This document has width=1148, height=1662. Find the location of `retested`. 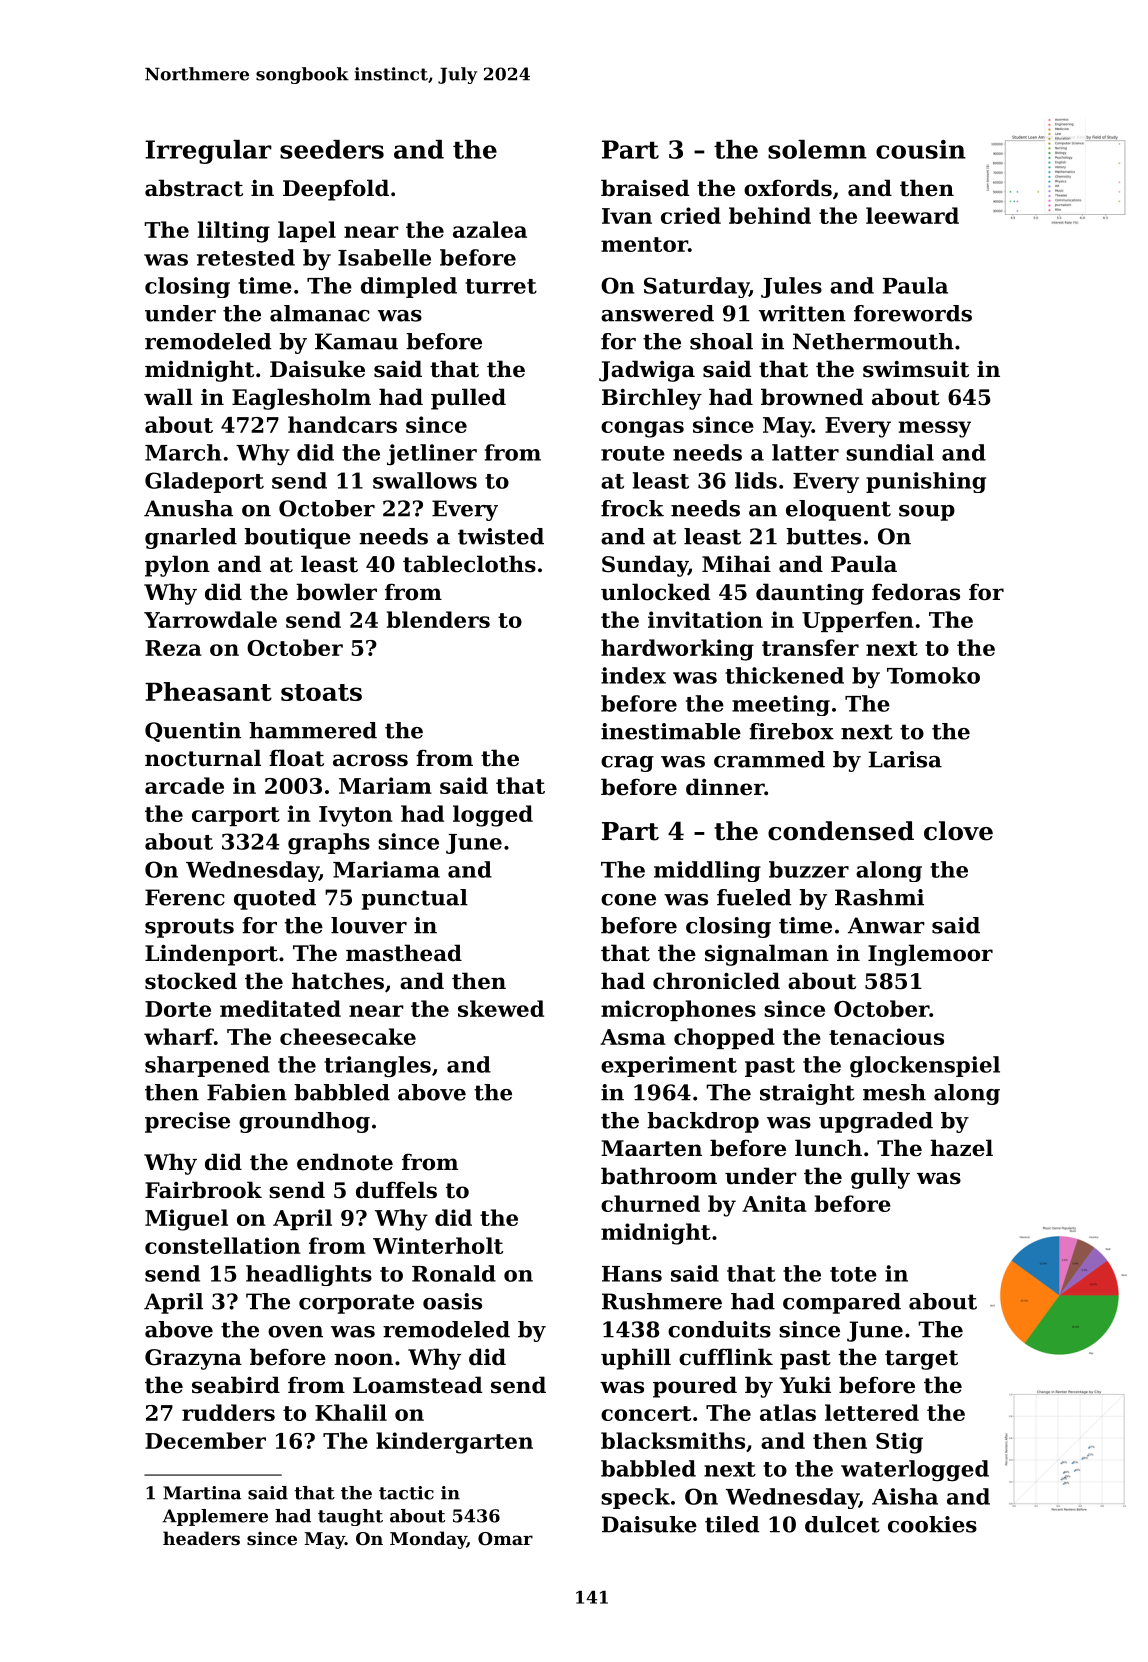

retested is located at coordinates (246, 257).
